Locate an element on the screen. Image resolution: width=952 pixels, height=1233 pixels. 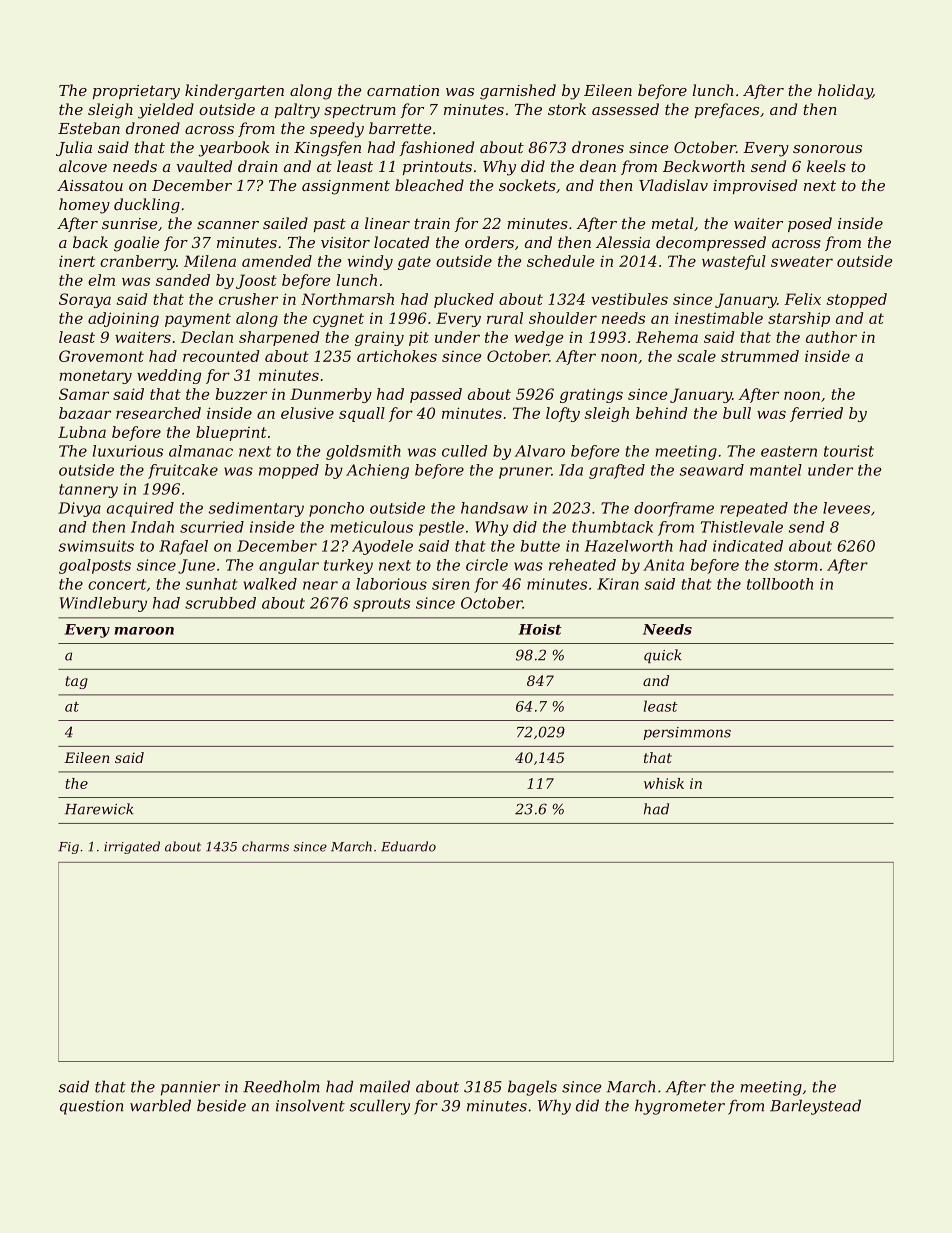
reheated is located at coordinates (582, 565).
